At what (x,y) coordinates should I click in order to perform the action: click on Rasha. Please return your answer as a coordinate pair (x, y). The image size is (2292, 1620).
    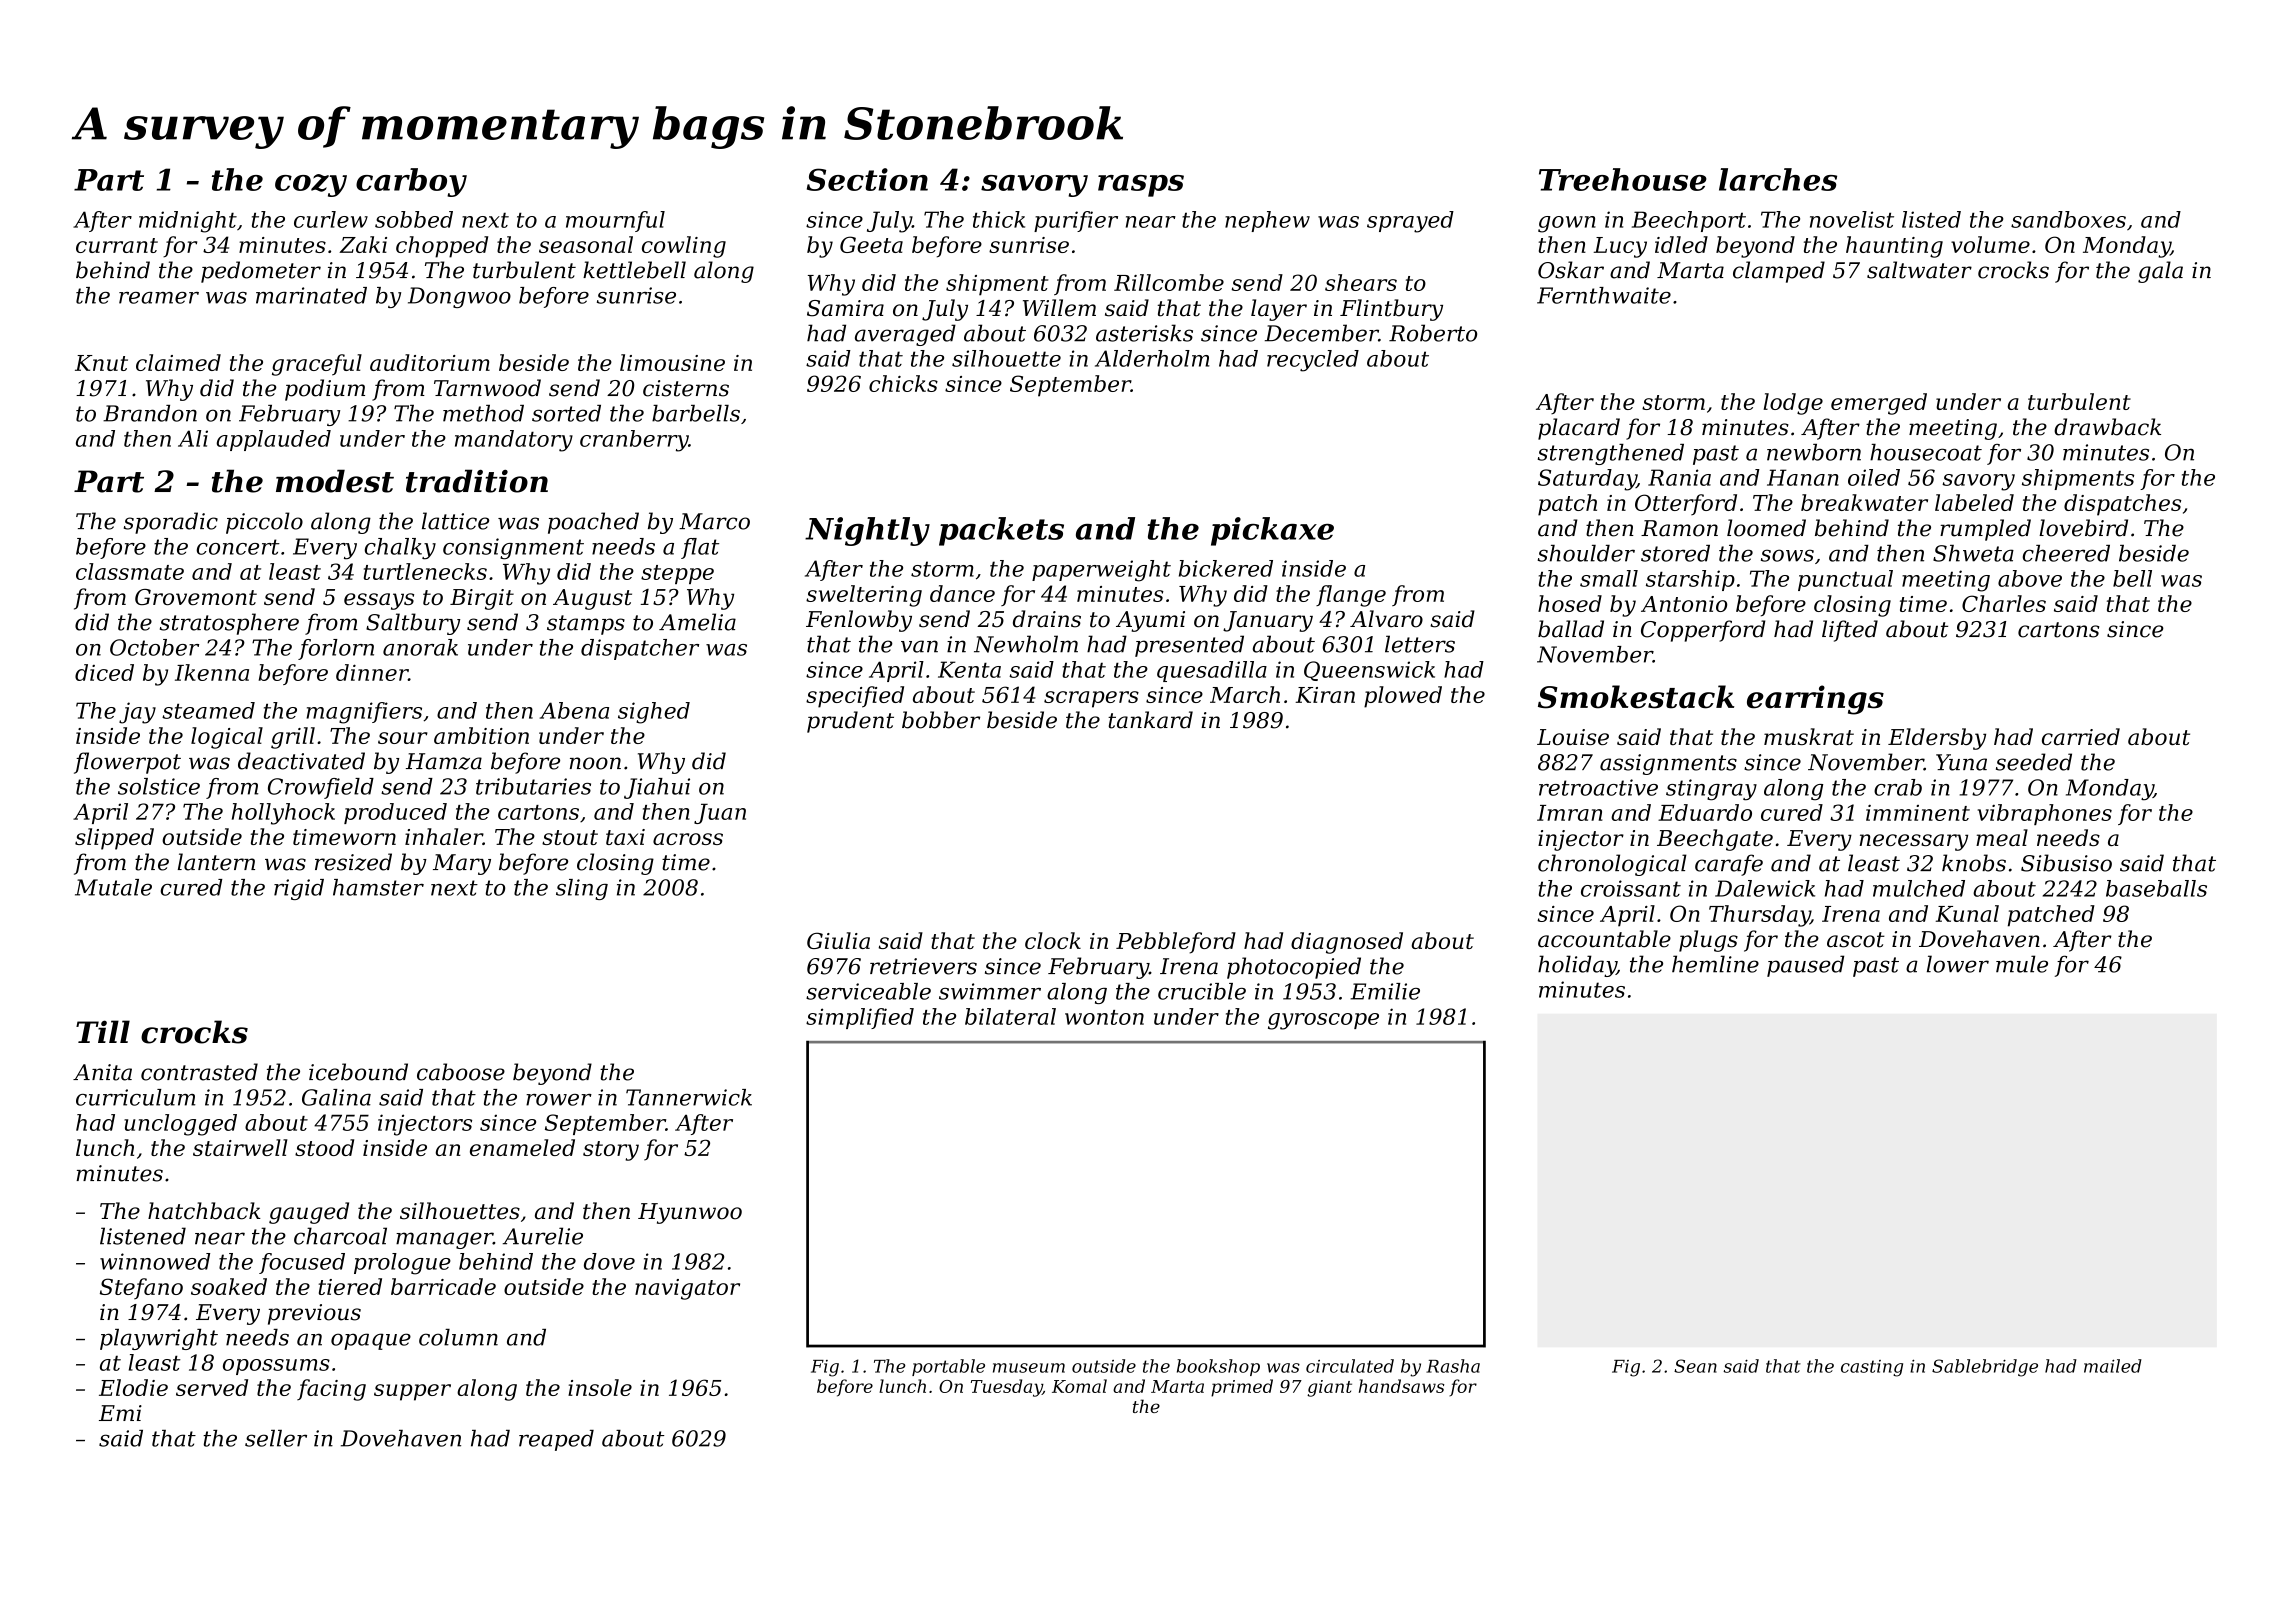
    Looking at the image, I should click on (1453, 1366).
